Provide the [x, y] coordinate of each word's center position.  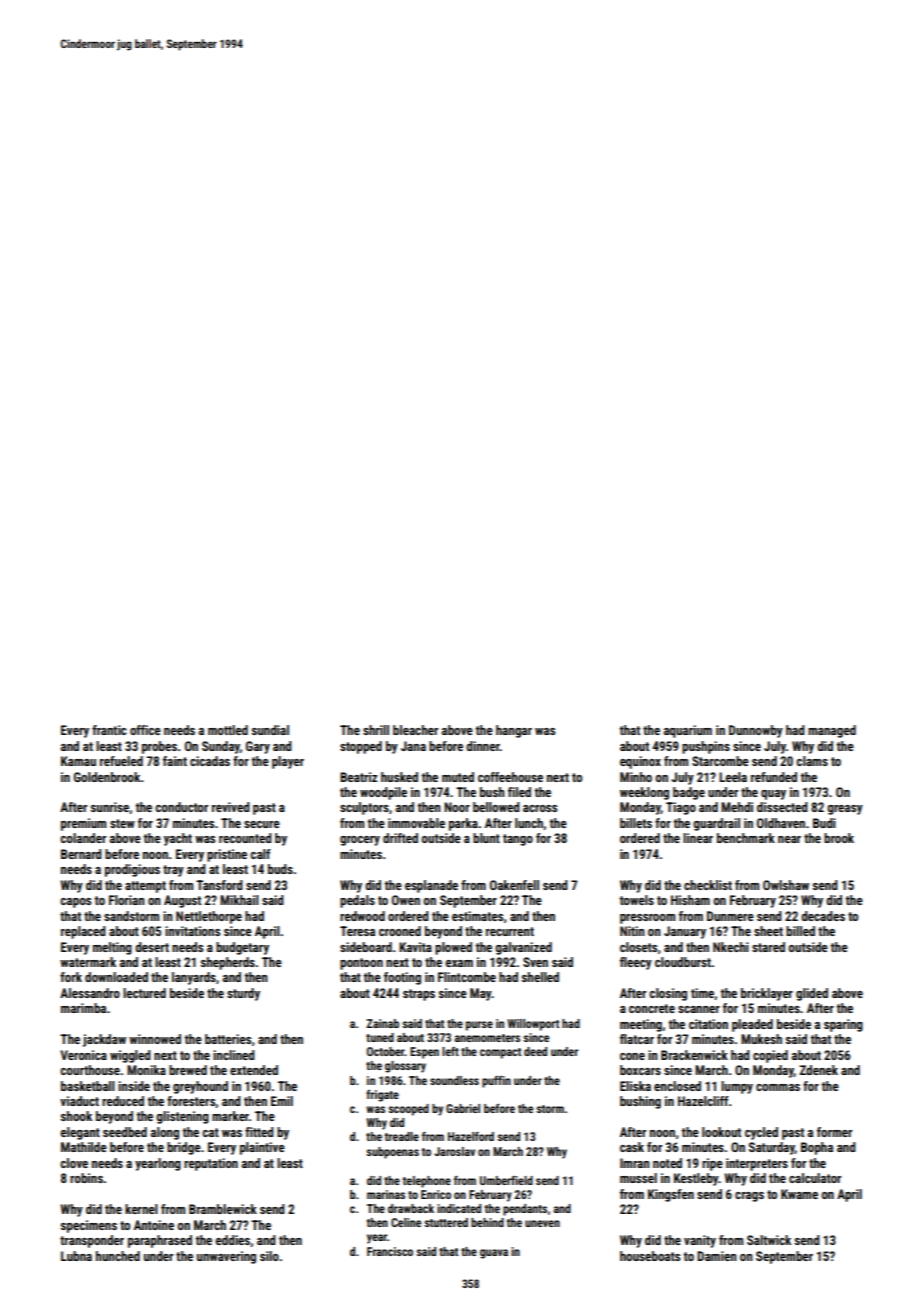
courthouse [90, 1070]
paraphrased [160, 1241]
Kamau [78, 761]
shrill [376, 730]
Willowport [533, 1025]
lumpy [737, 1087]
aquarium [688, 731]
